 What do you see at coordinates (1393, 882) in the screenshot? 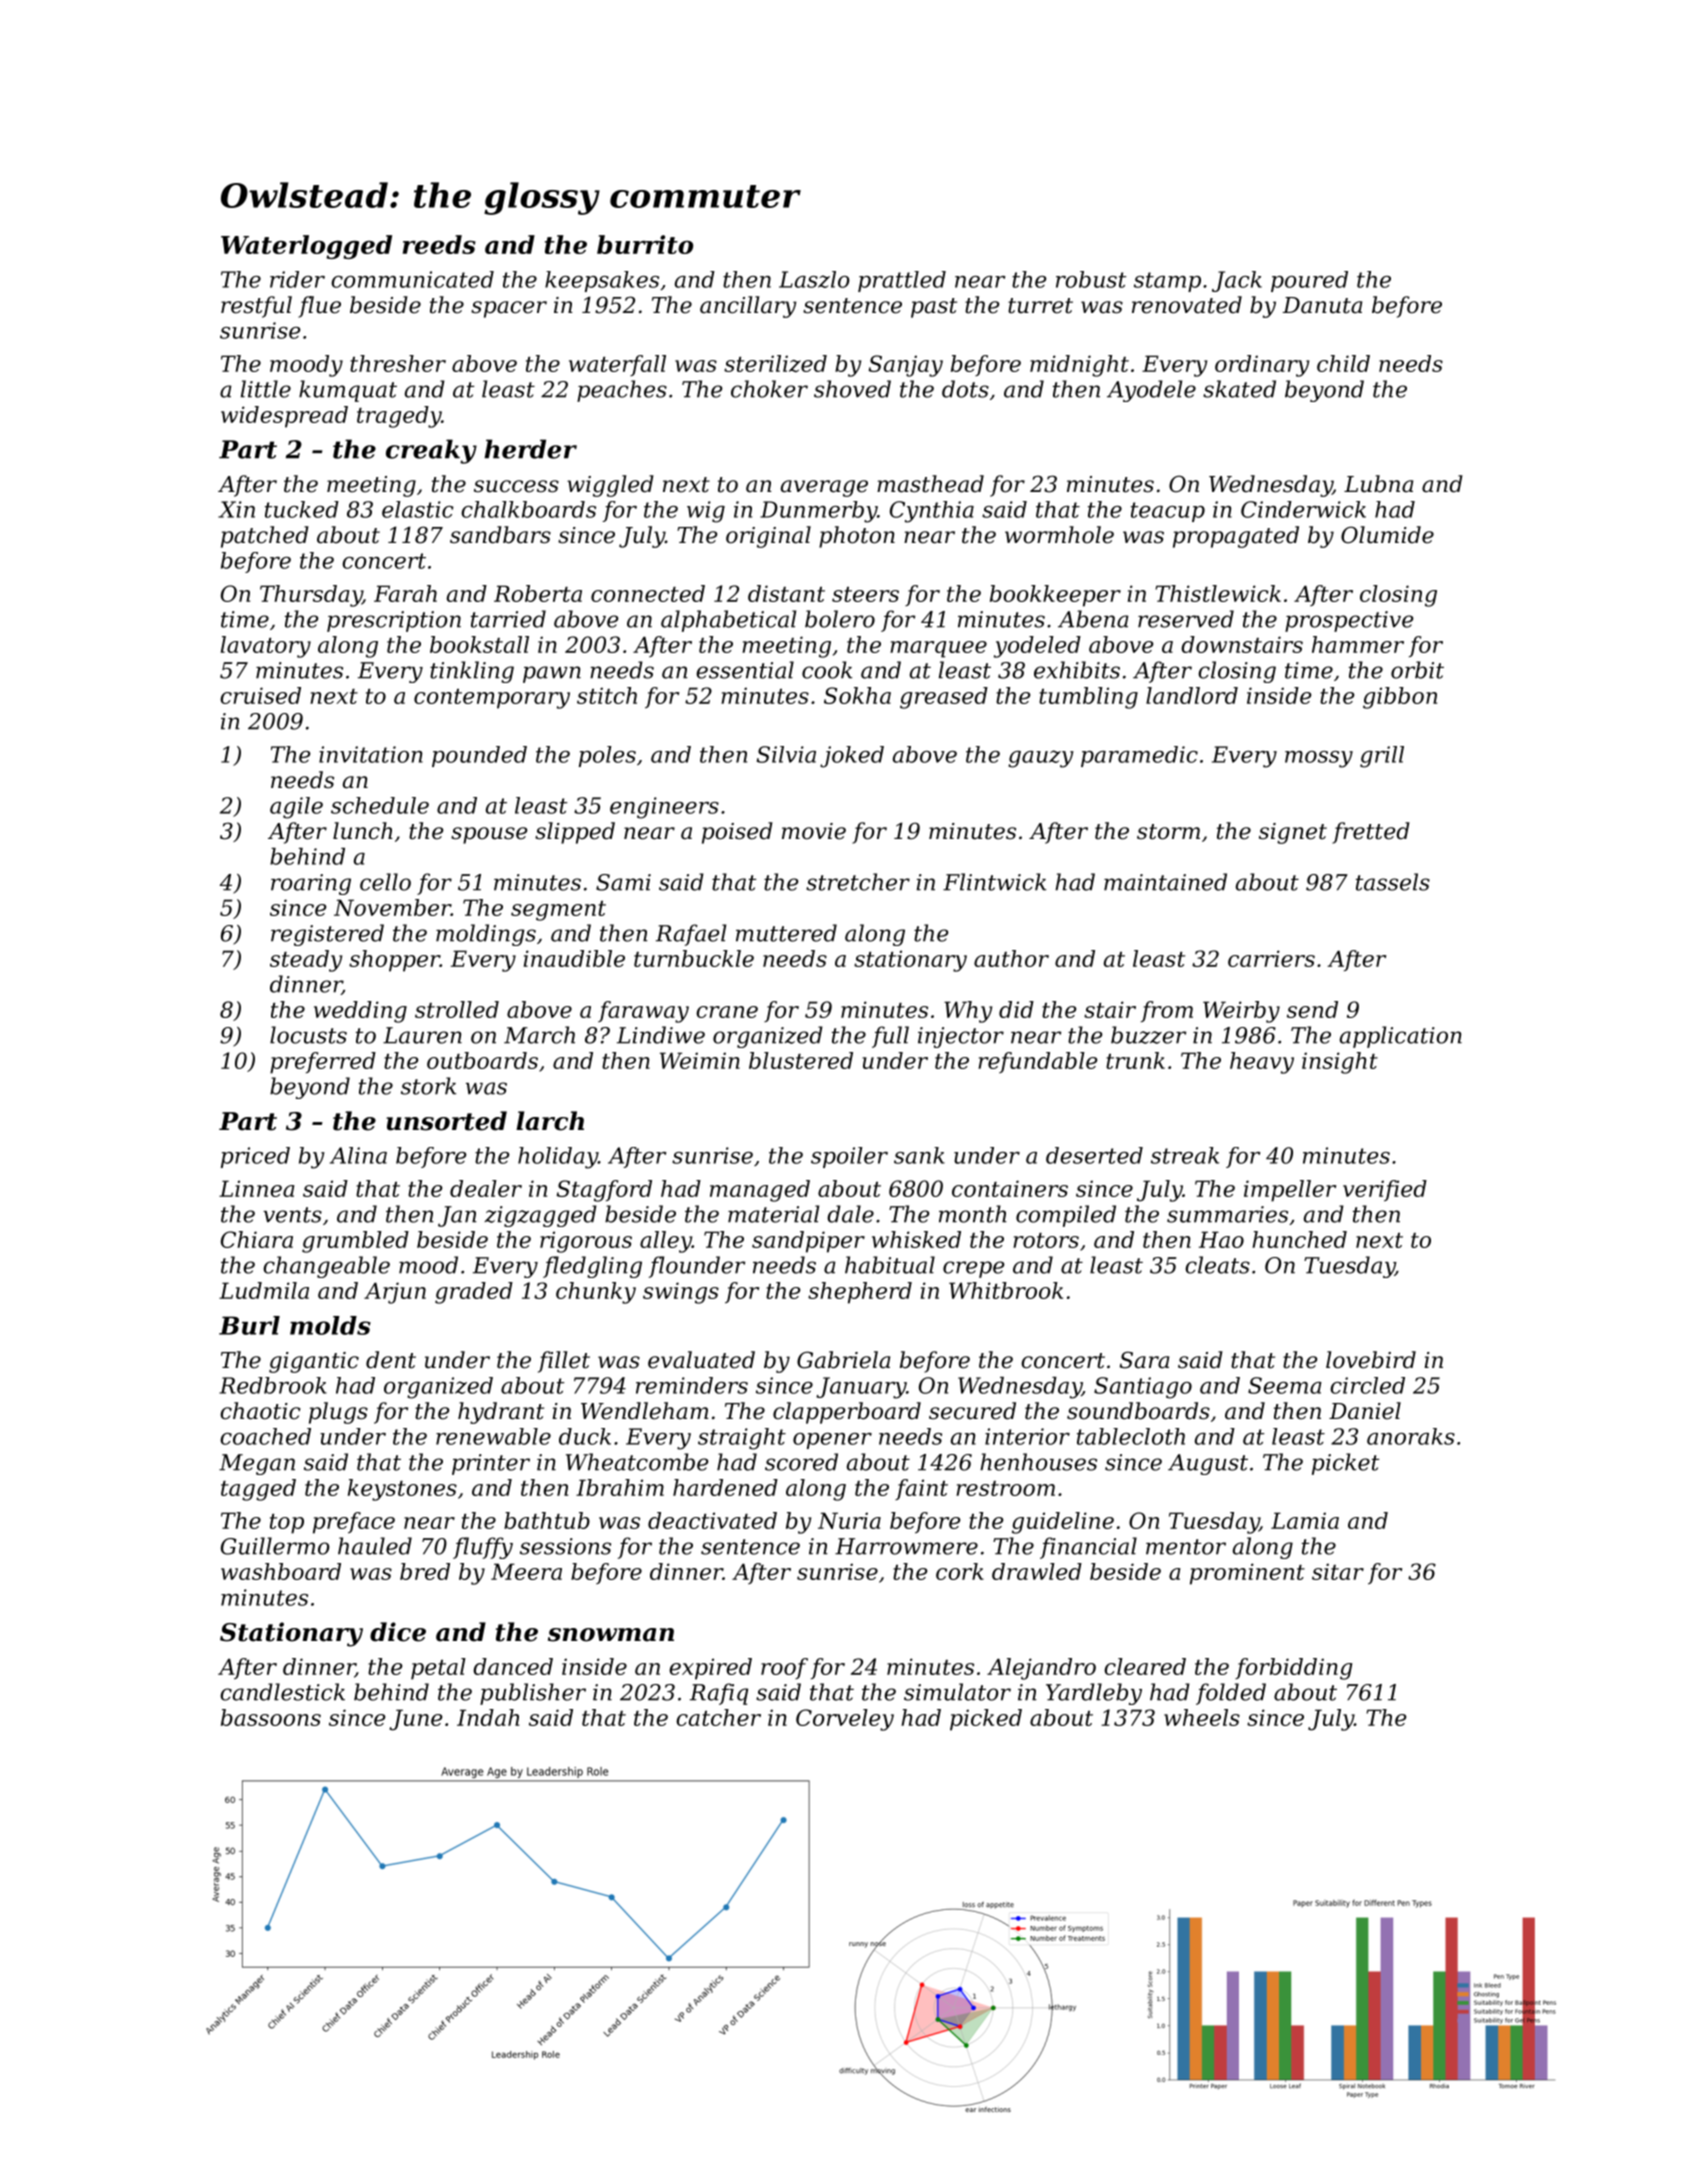
I see `tassels` at bounding box center [1393, 882].
